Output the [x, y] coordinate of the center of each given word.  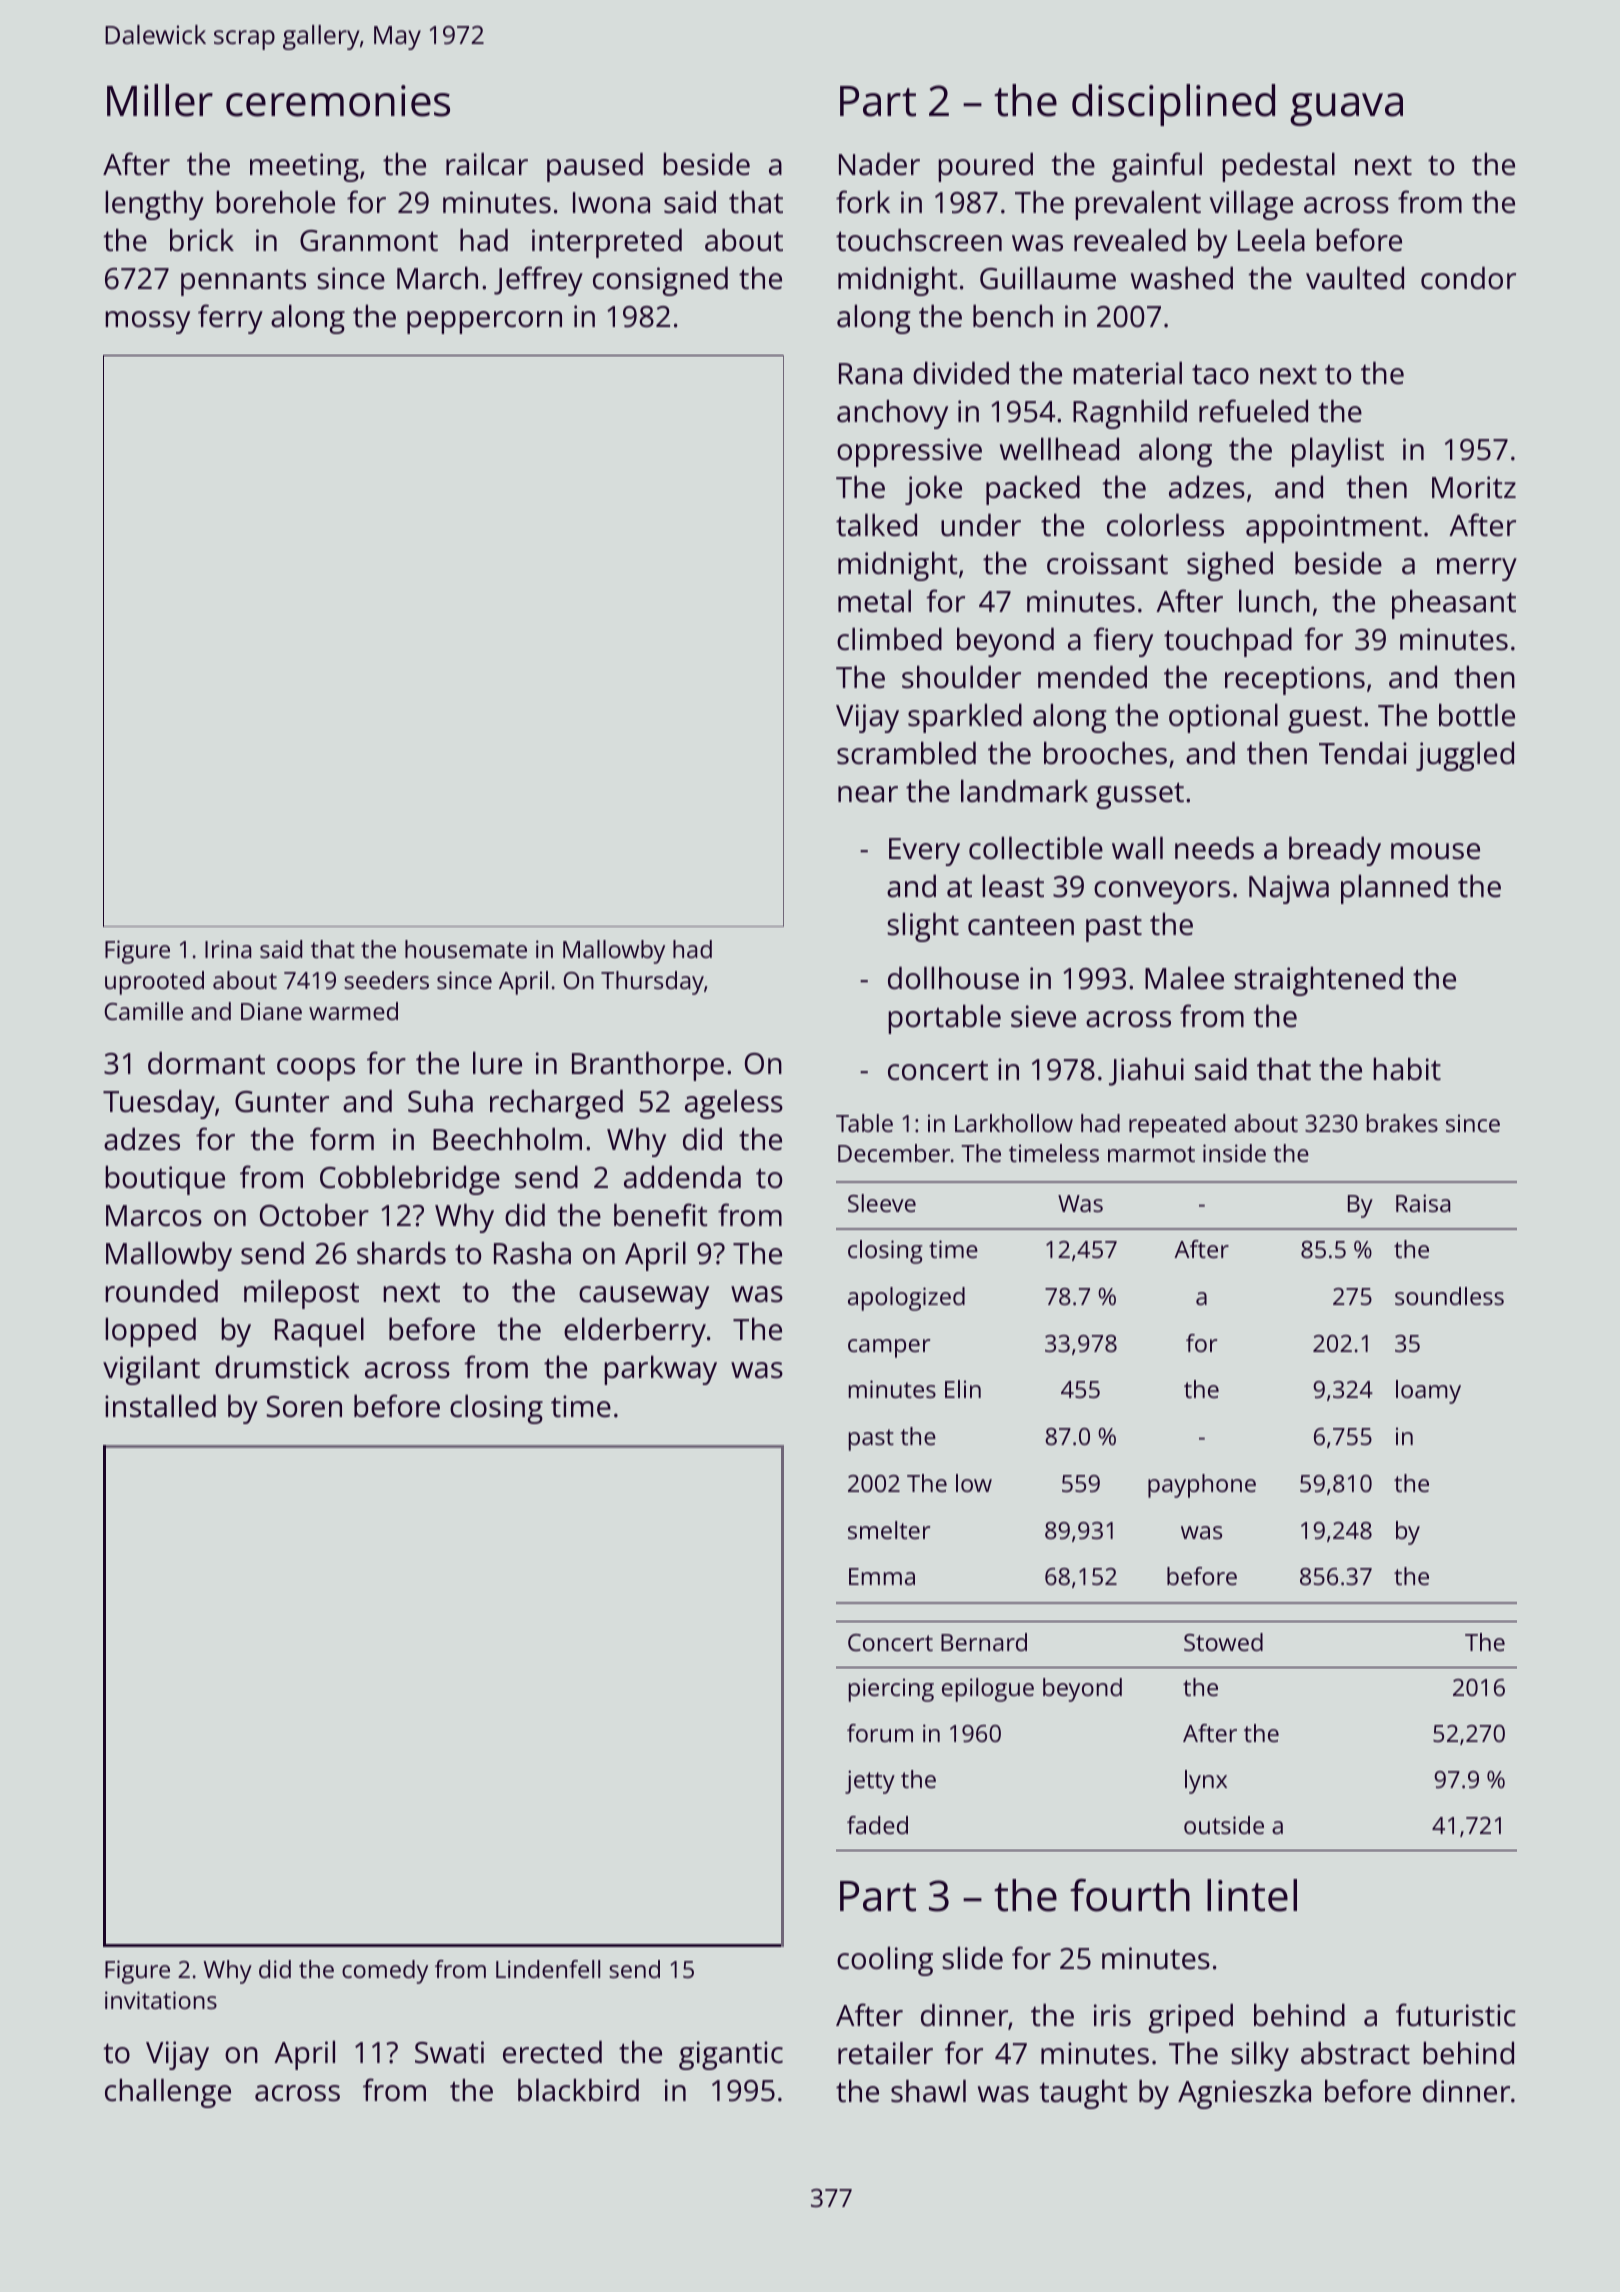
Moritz [1474, 487]
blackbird [578, 2090]
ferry [230, 319]
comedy [385, 1972]
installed [160, 1406]
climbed [889, 639]
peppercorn [484, 322]
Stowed [1223, 1642]
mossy [147, 322]
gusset [1140, 795]
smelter [889, 1530]
